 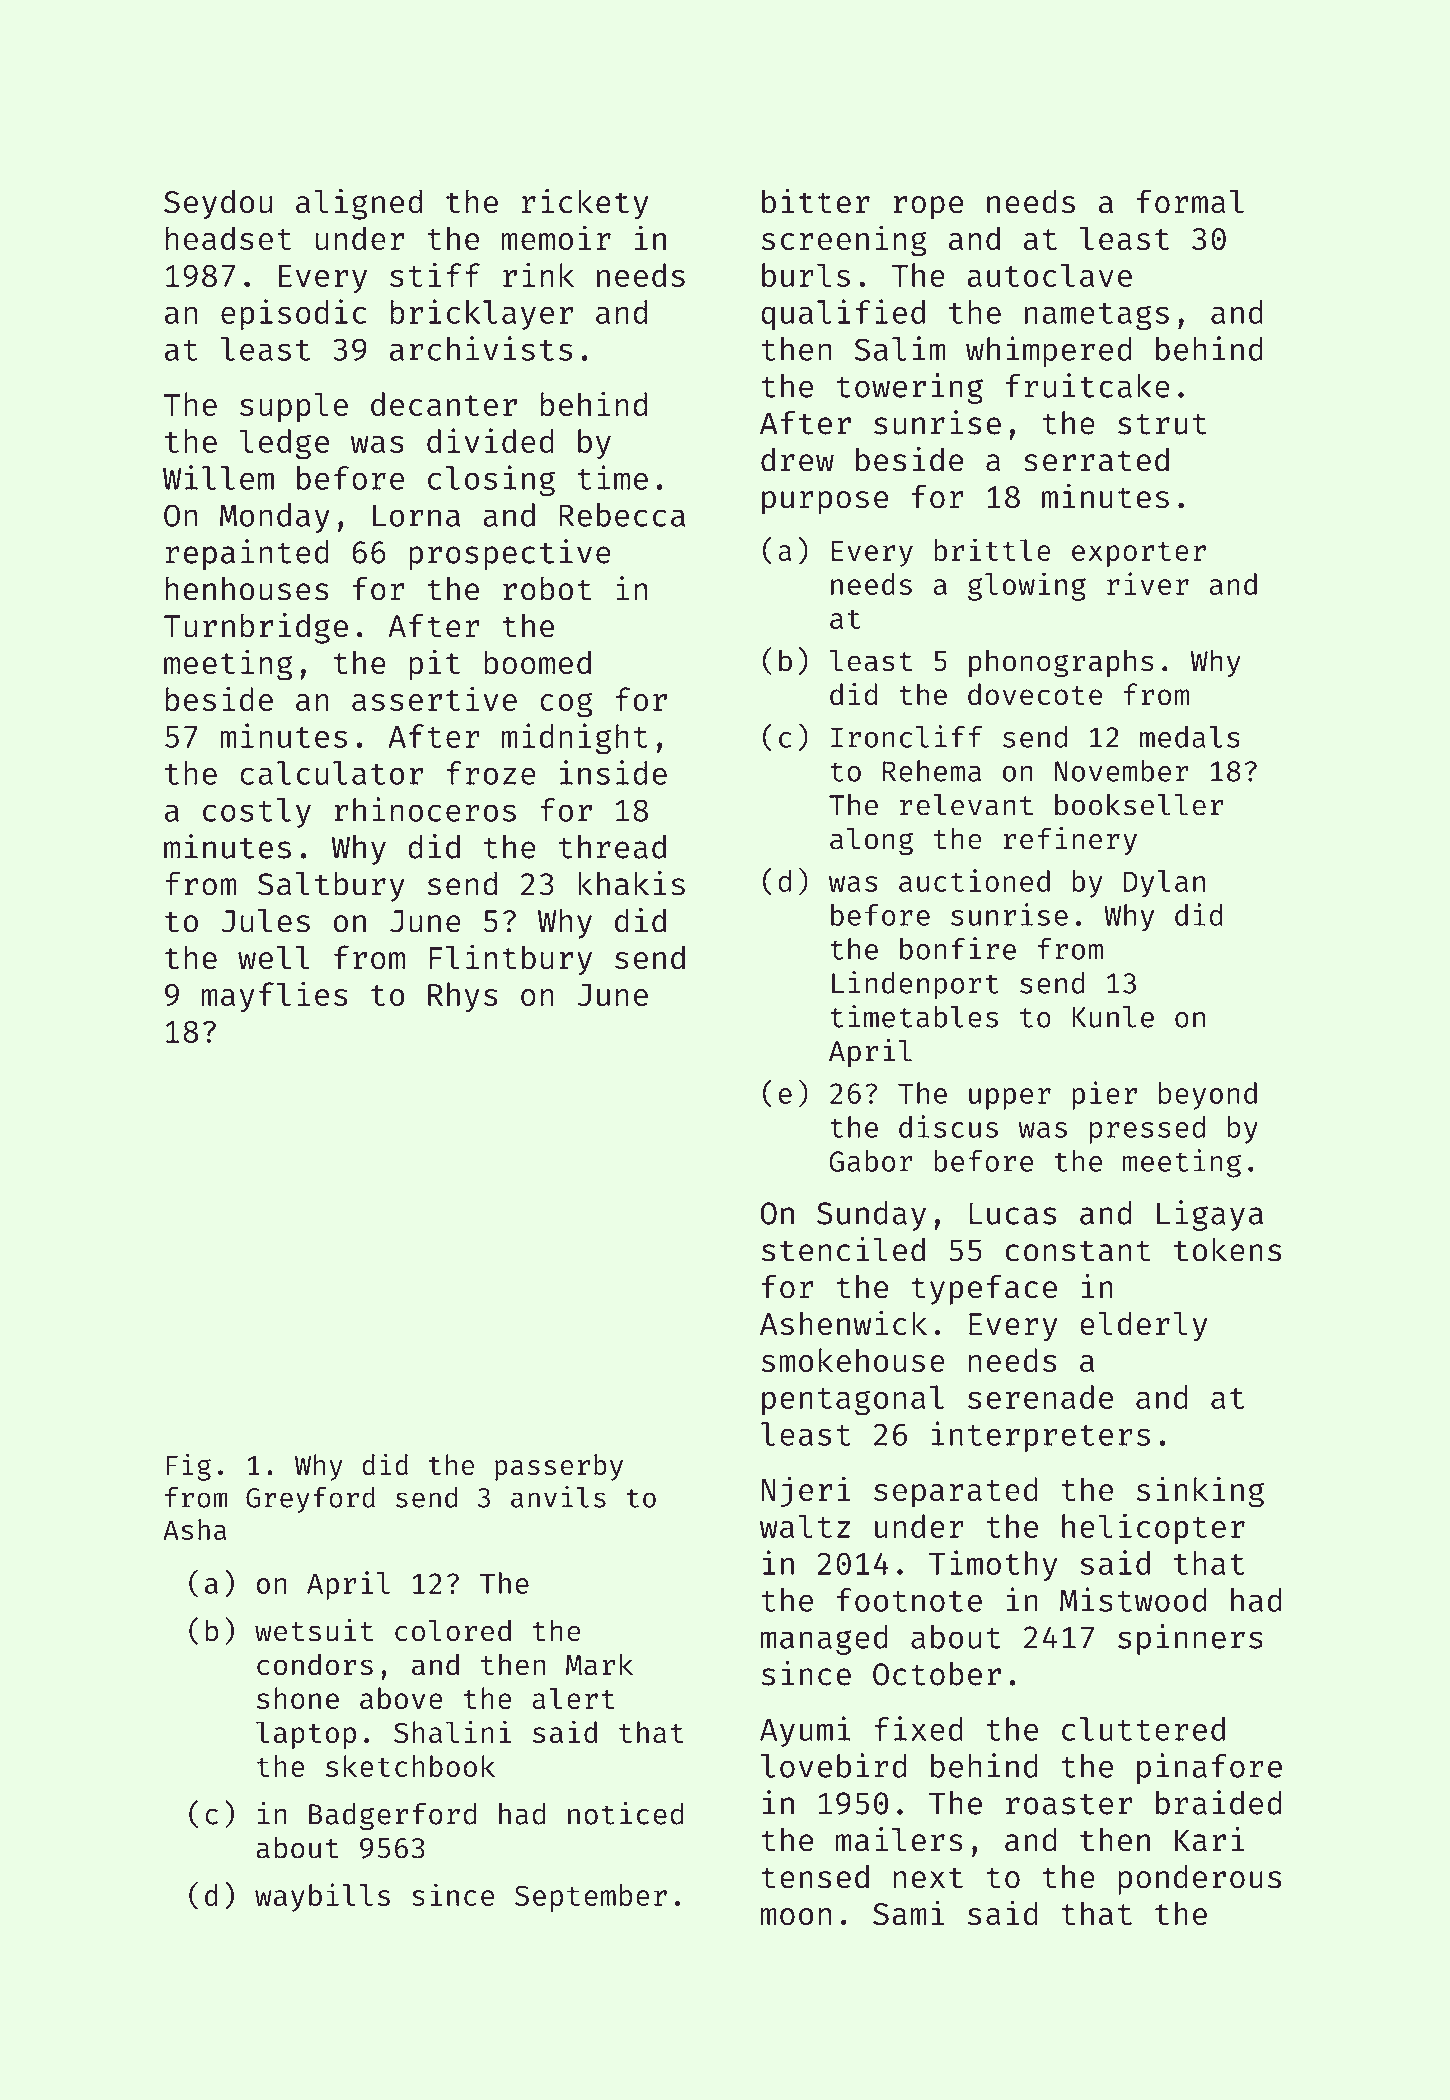 What do you see at coordinates (816, 201) in the screenshot?
I see `bitter` at bounding box center [816, 201].
